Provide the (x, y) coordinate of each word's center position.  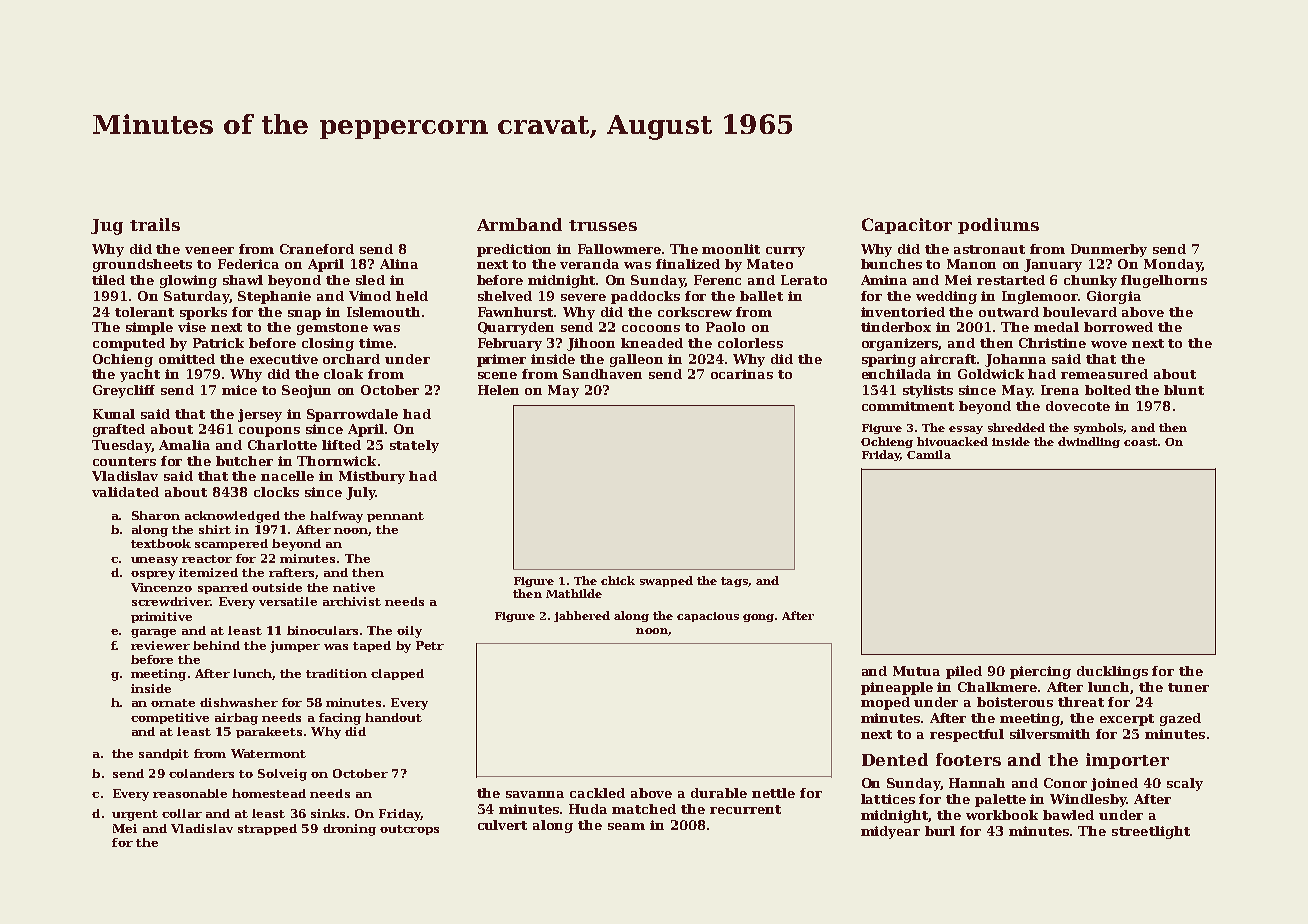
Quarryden (516, 328)
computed (129, 344)
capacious (708, 617)
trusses (603, 225)
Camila (929, 454)
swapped (666, 581)
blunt (1184, 390)
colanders (201, 773)
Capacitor (907, 226)
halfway (336, 517)
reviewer (160, 645)
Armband (519, 224)
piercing (1040, 672)
